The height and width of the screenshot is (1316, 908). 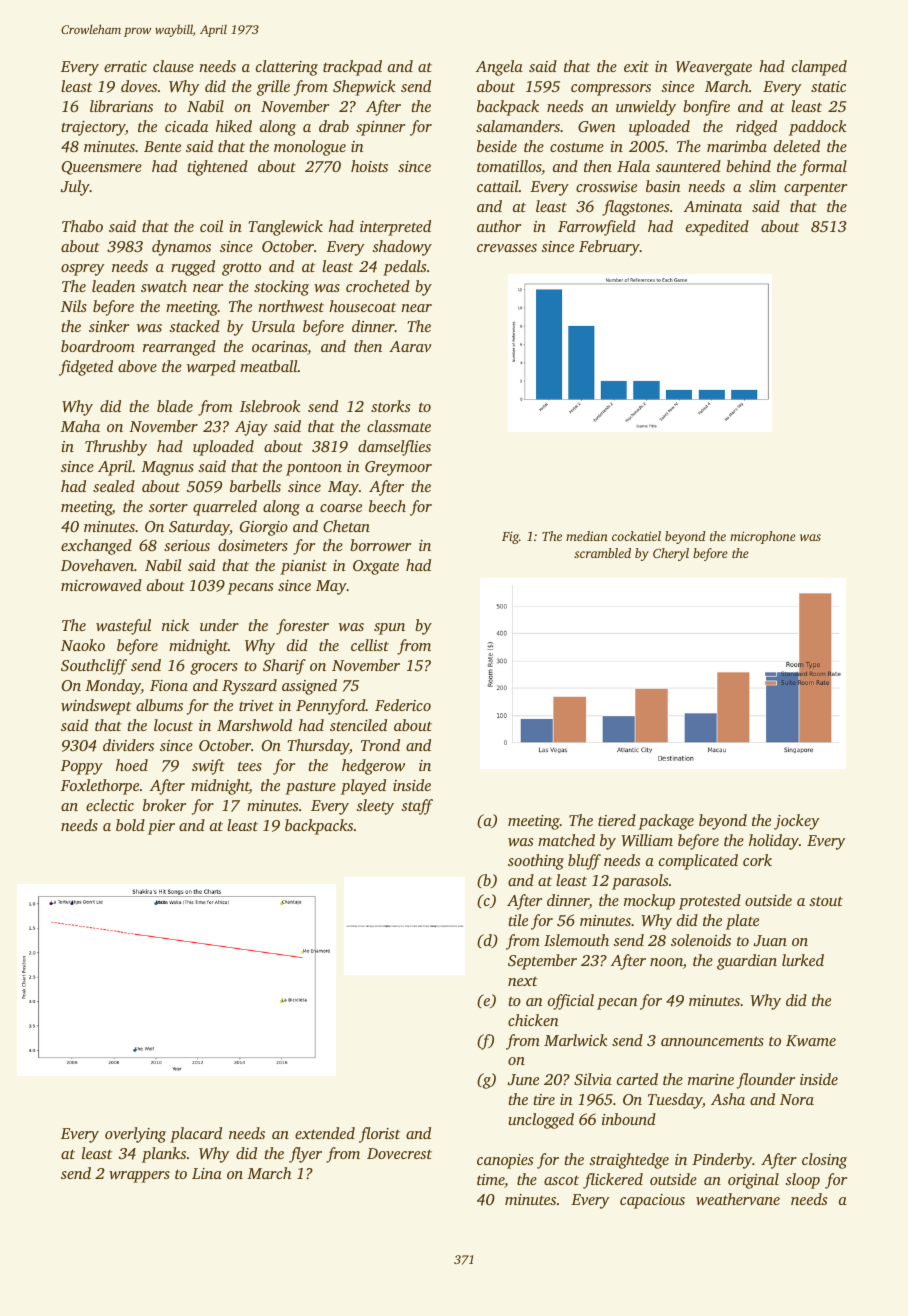 I want to click on placard, so click(x=196, y=1135).
